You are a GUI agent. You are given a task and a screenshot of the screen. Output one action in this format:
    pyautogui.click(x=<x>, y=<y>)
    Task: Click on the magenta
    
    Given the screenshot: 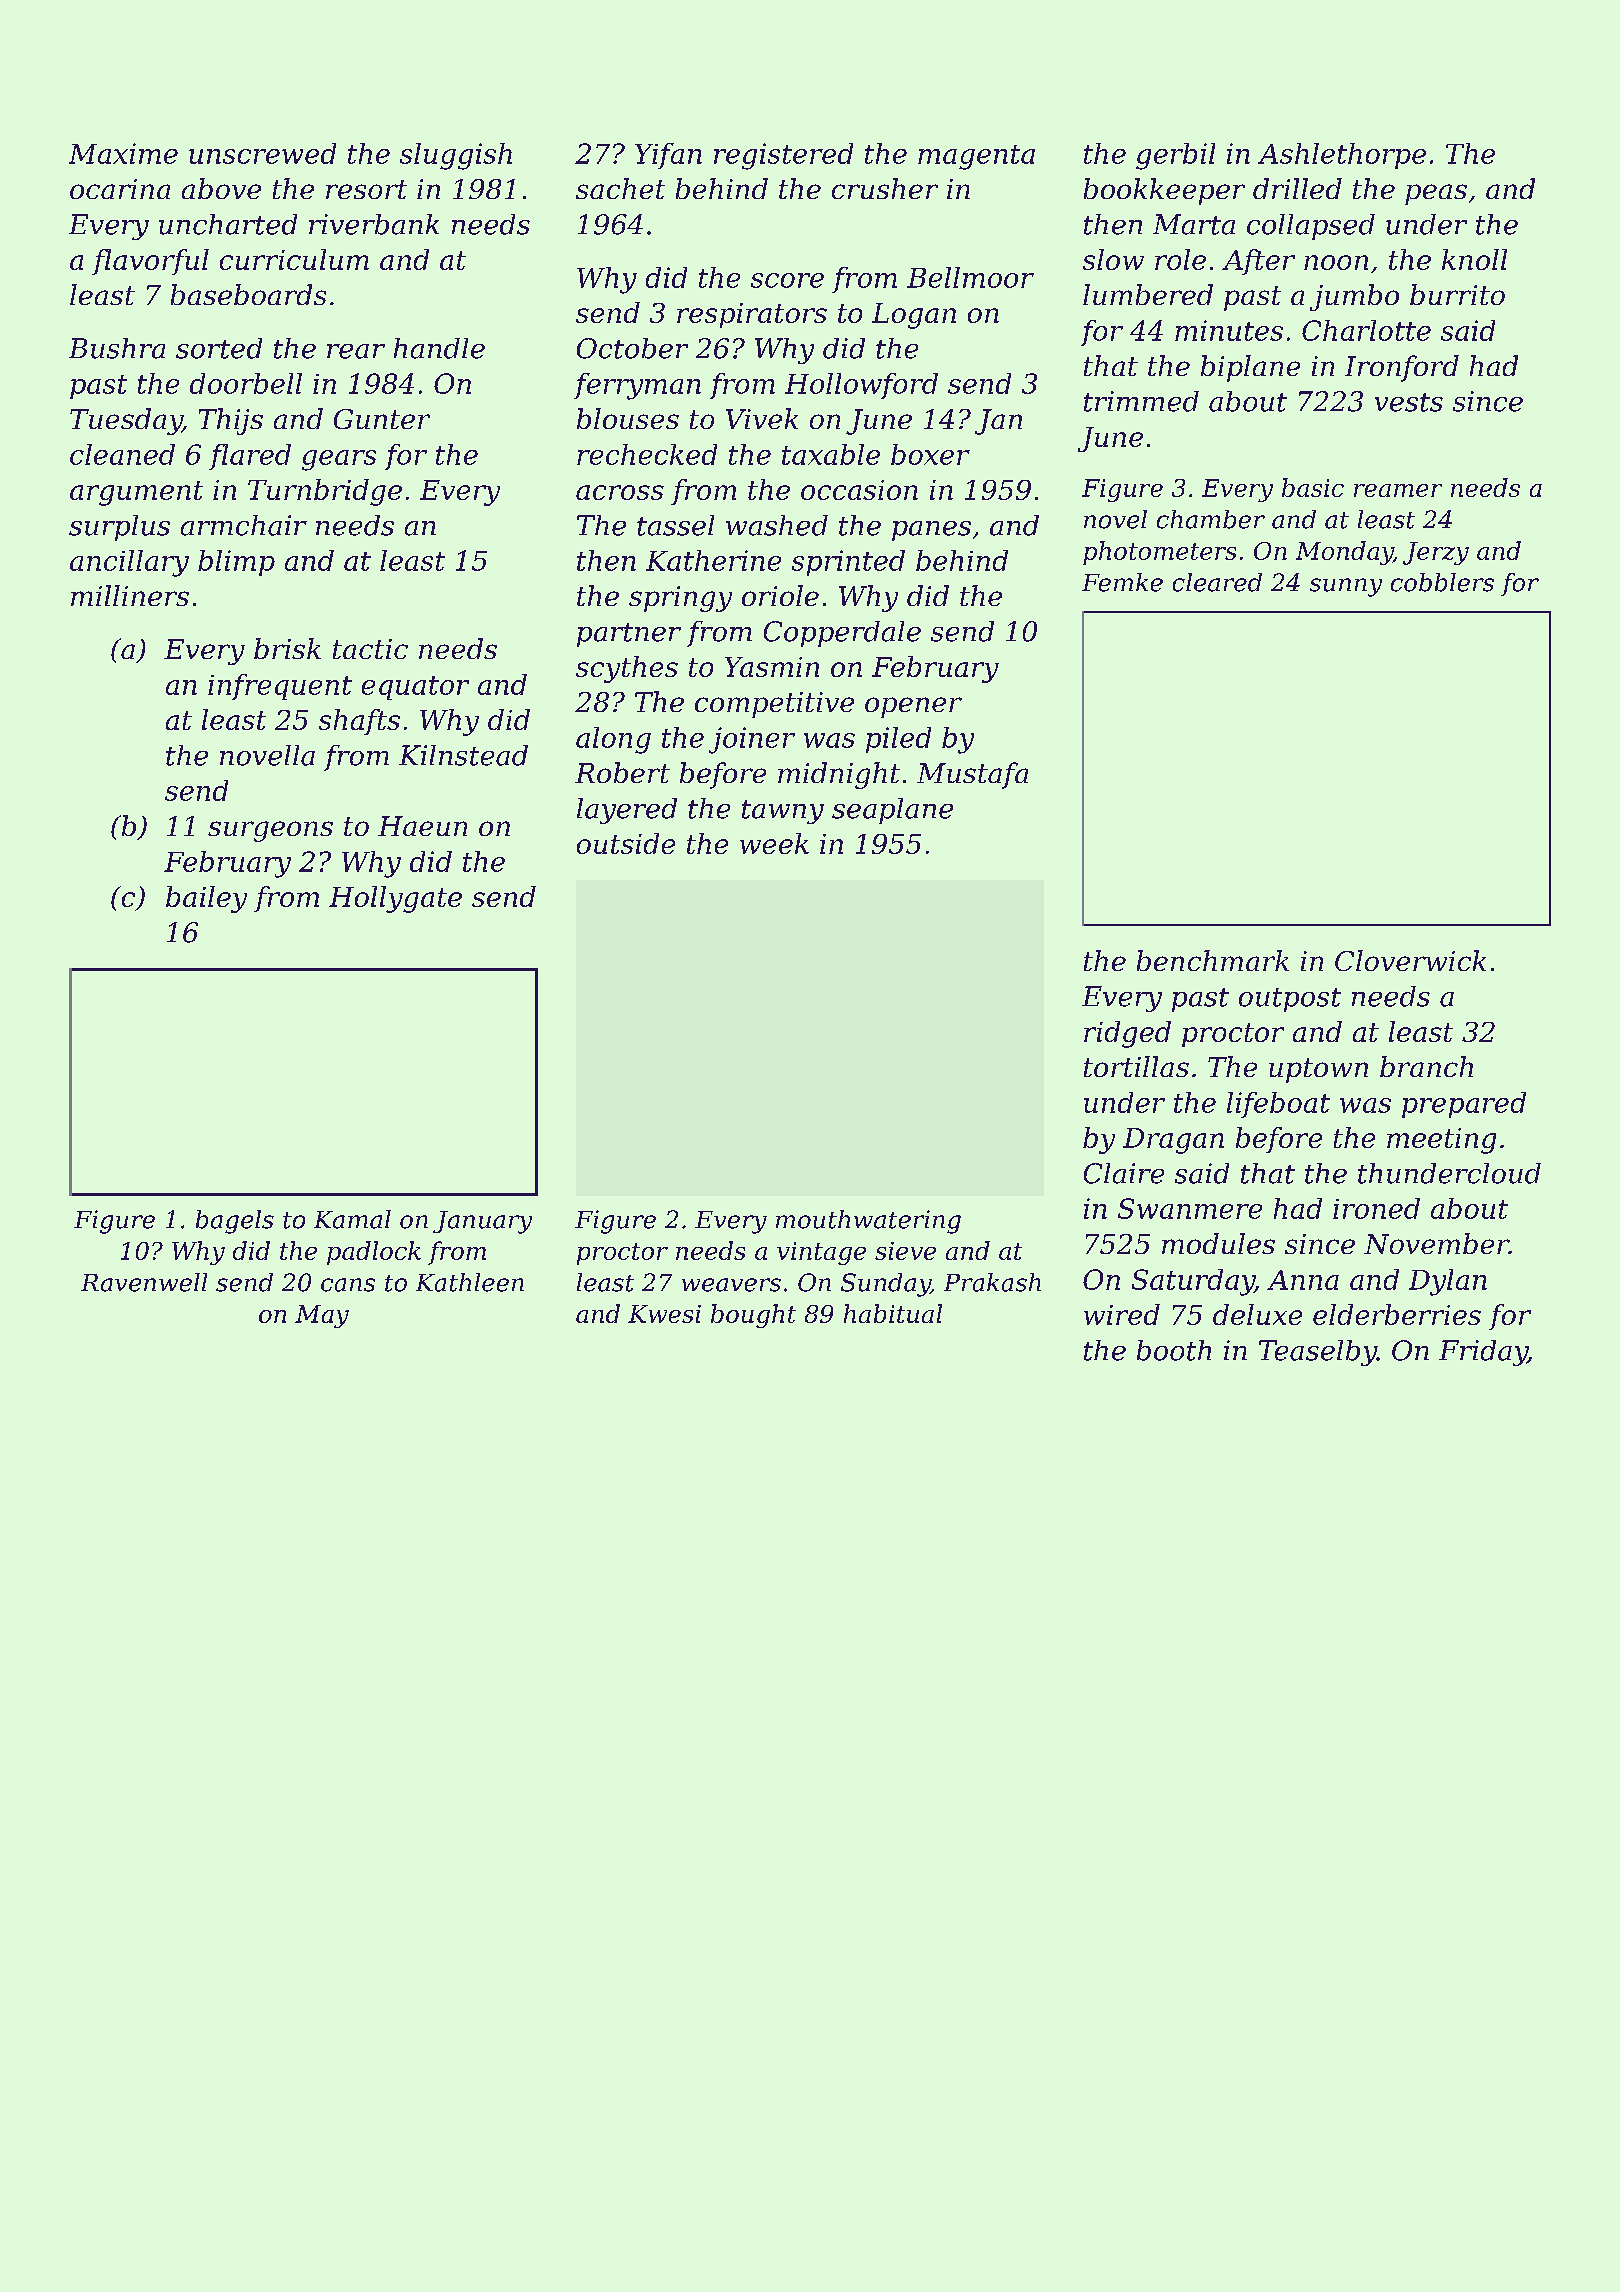 What is the action you would take?
    pyautogui.click(x=976, y=157)
